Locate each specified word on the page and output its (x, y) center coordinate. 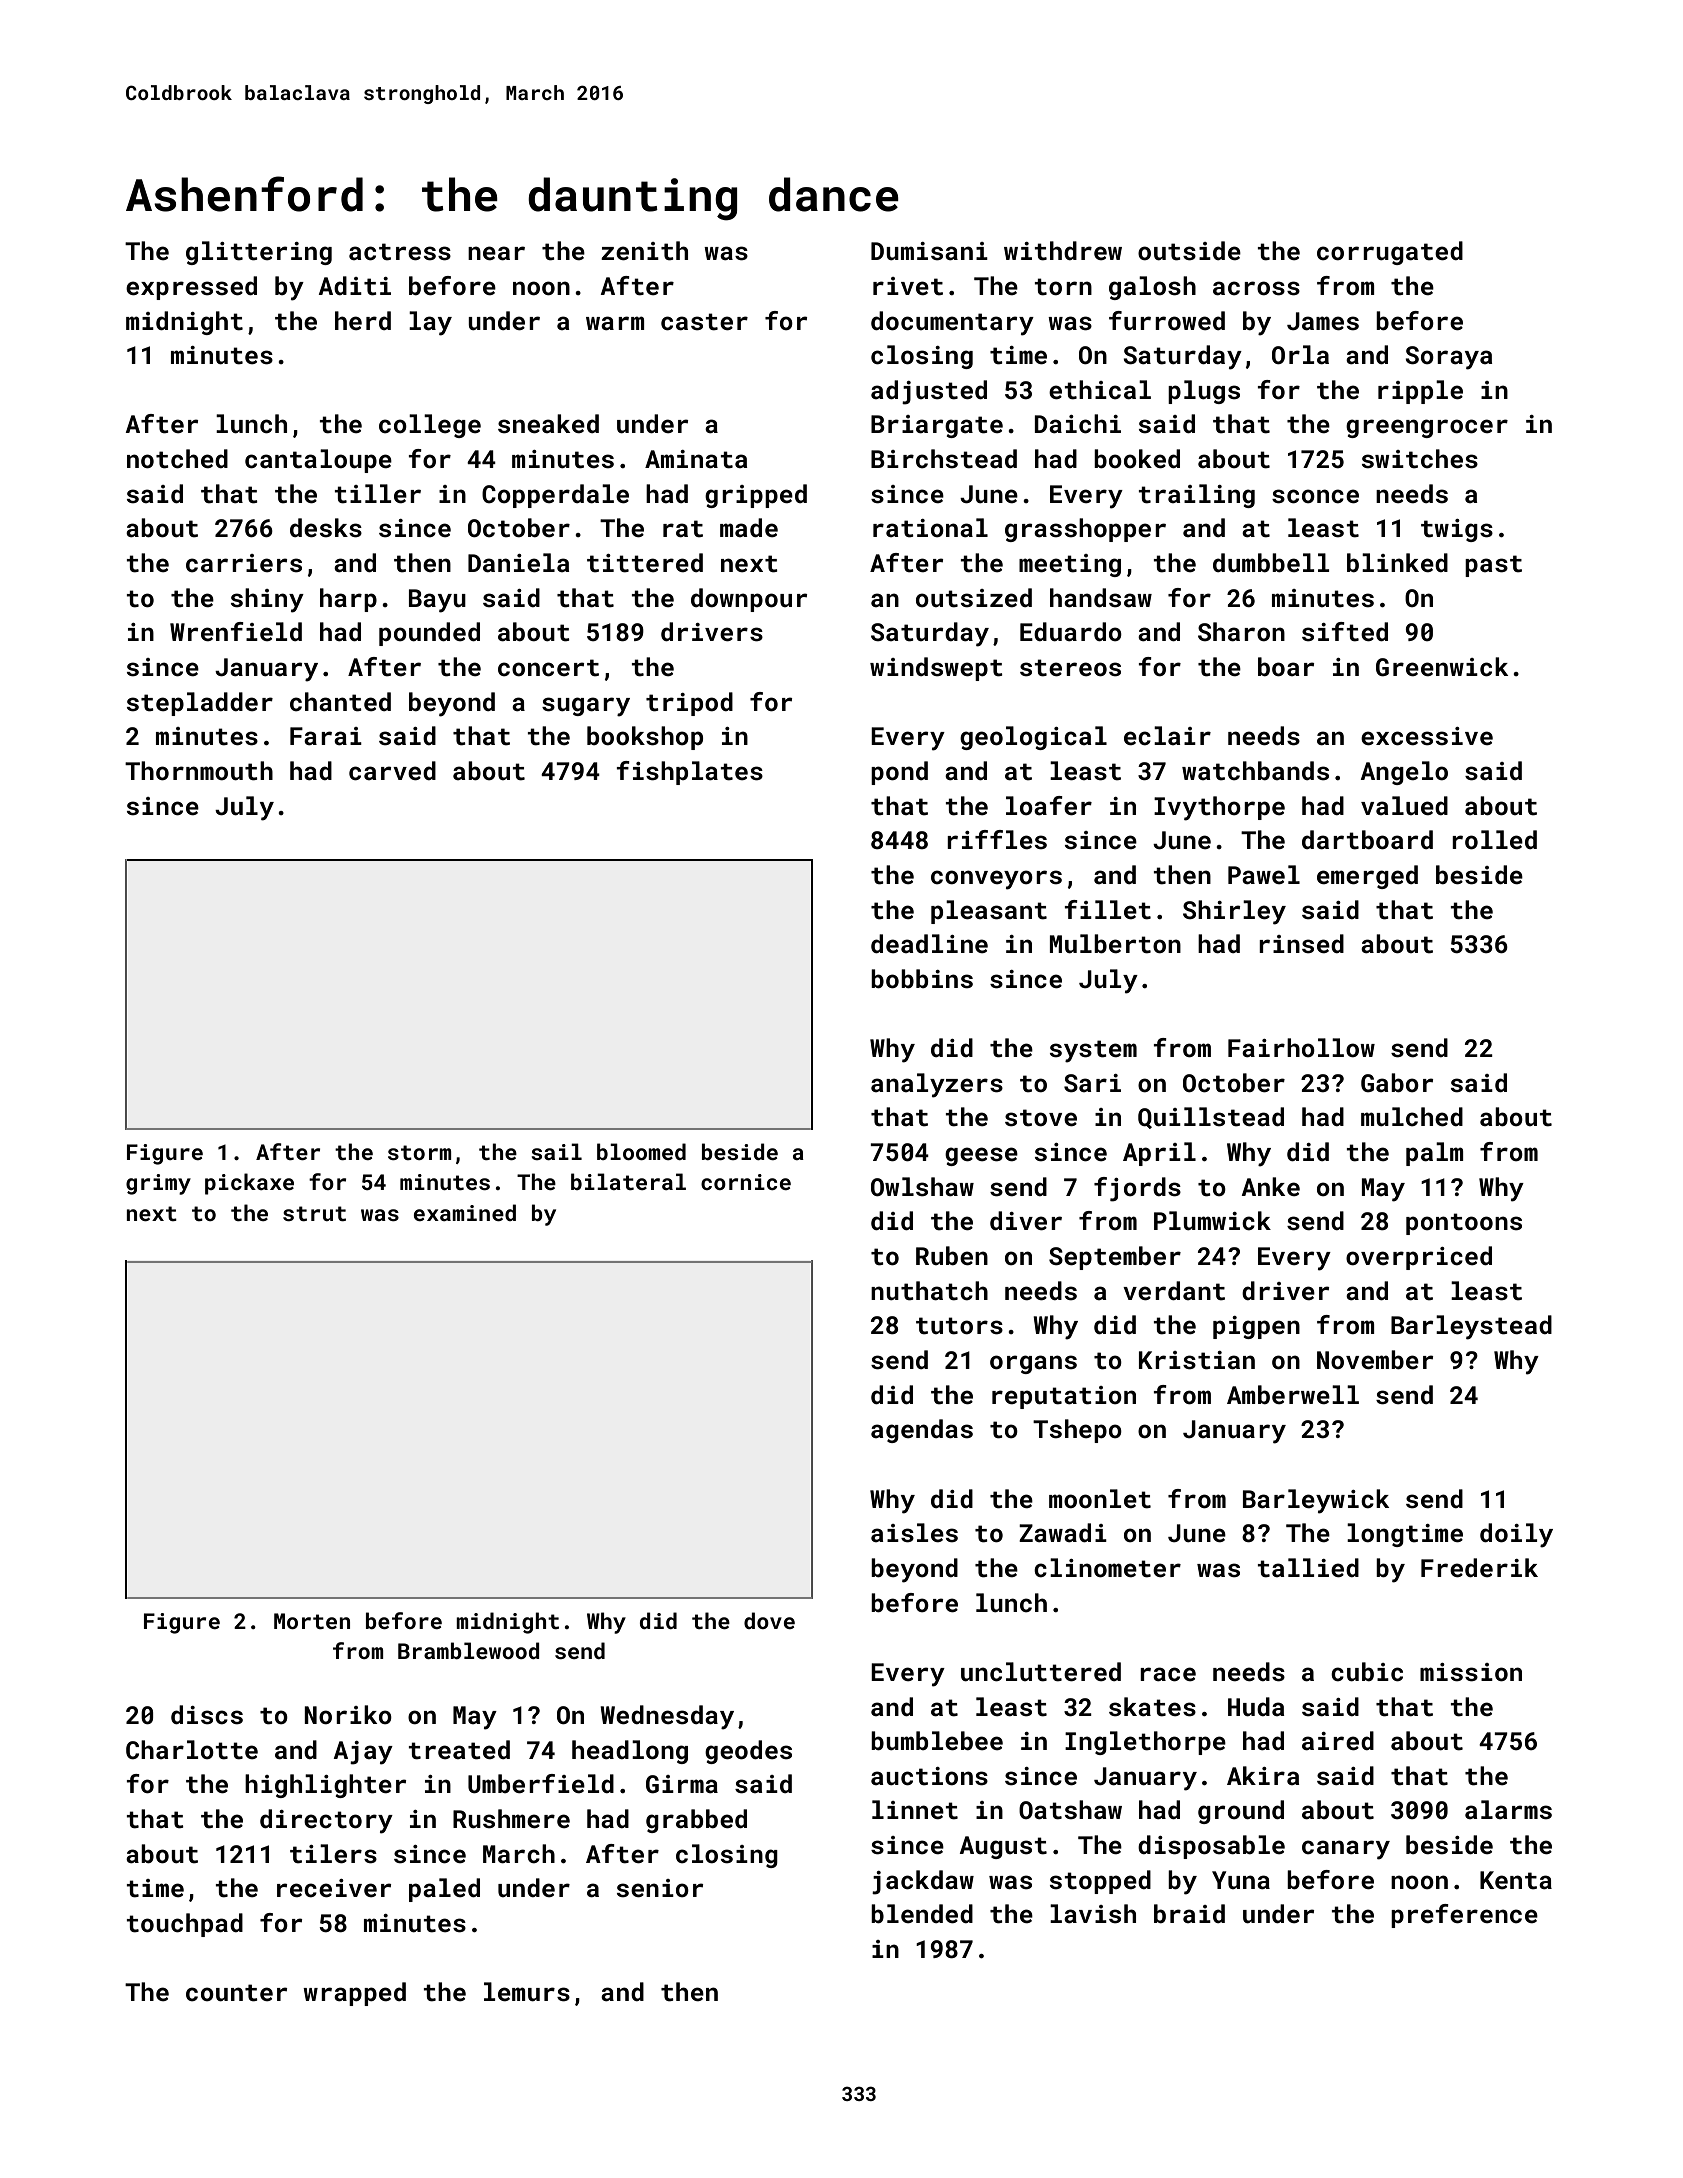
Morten (312, 1621)
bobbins (922, 978)
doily (1516, 1535)
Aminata (696, 459)
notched (177, 459)
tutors (959, 1326)
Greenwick (1442, 667)
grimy (158, 1184)
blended (922, 1913)
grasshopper (1085, 530)
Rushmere (511, 1819)
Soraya (1449, 358)
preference (1464, 1916)
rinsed (1301, 944)
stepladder (200, 704)
